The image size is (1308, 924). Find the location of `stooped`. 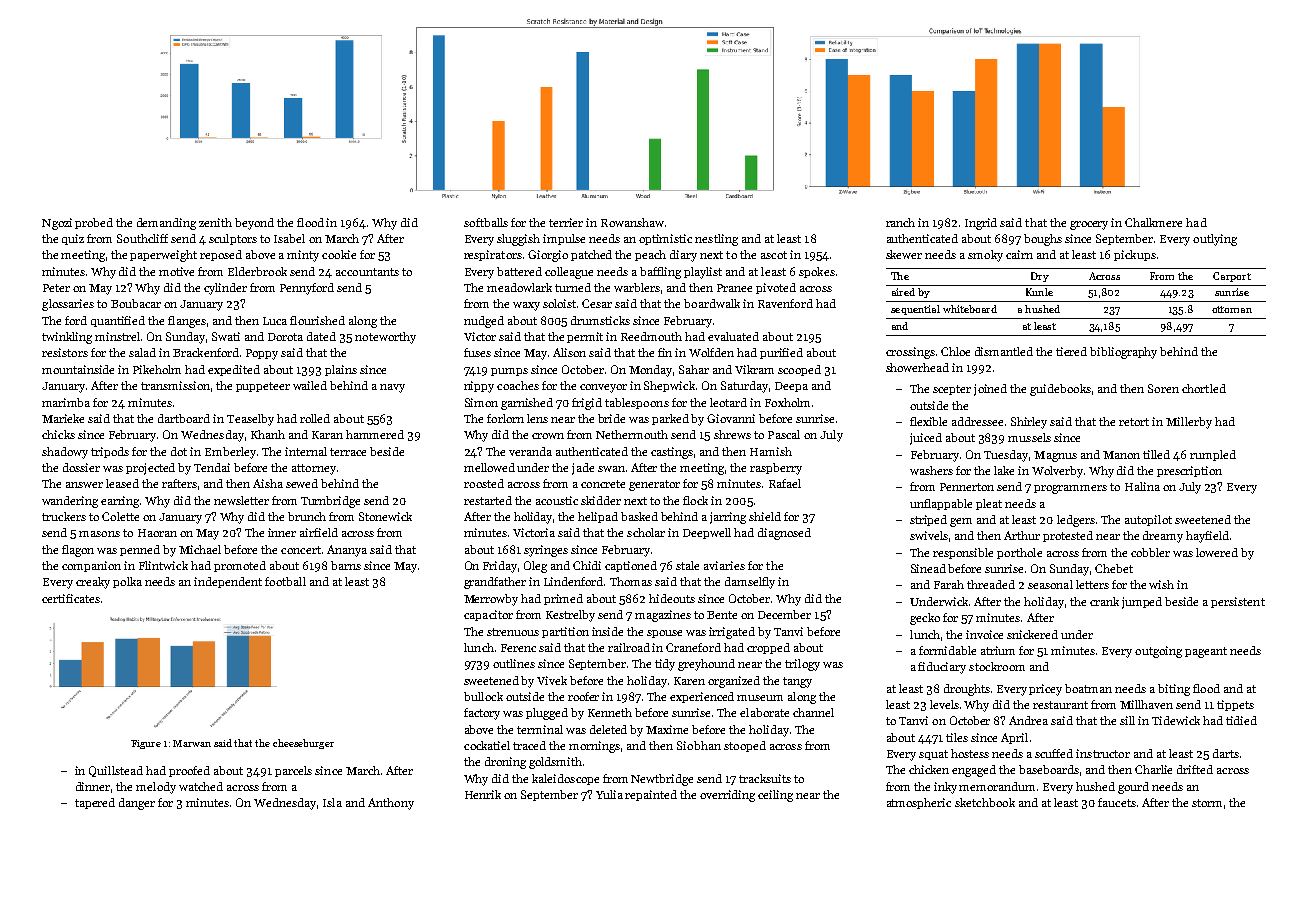

stooped is located at coordinates (745, 746).
